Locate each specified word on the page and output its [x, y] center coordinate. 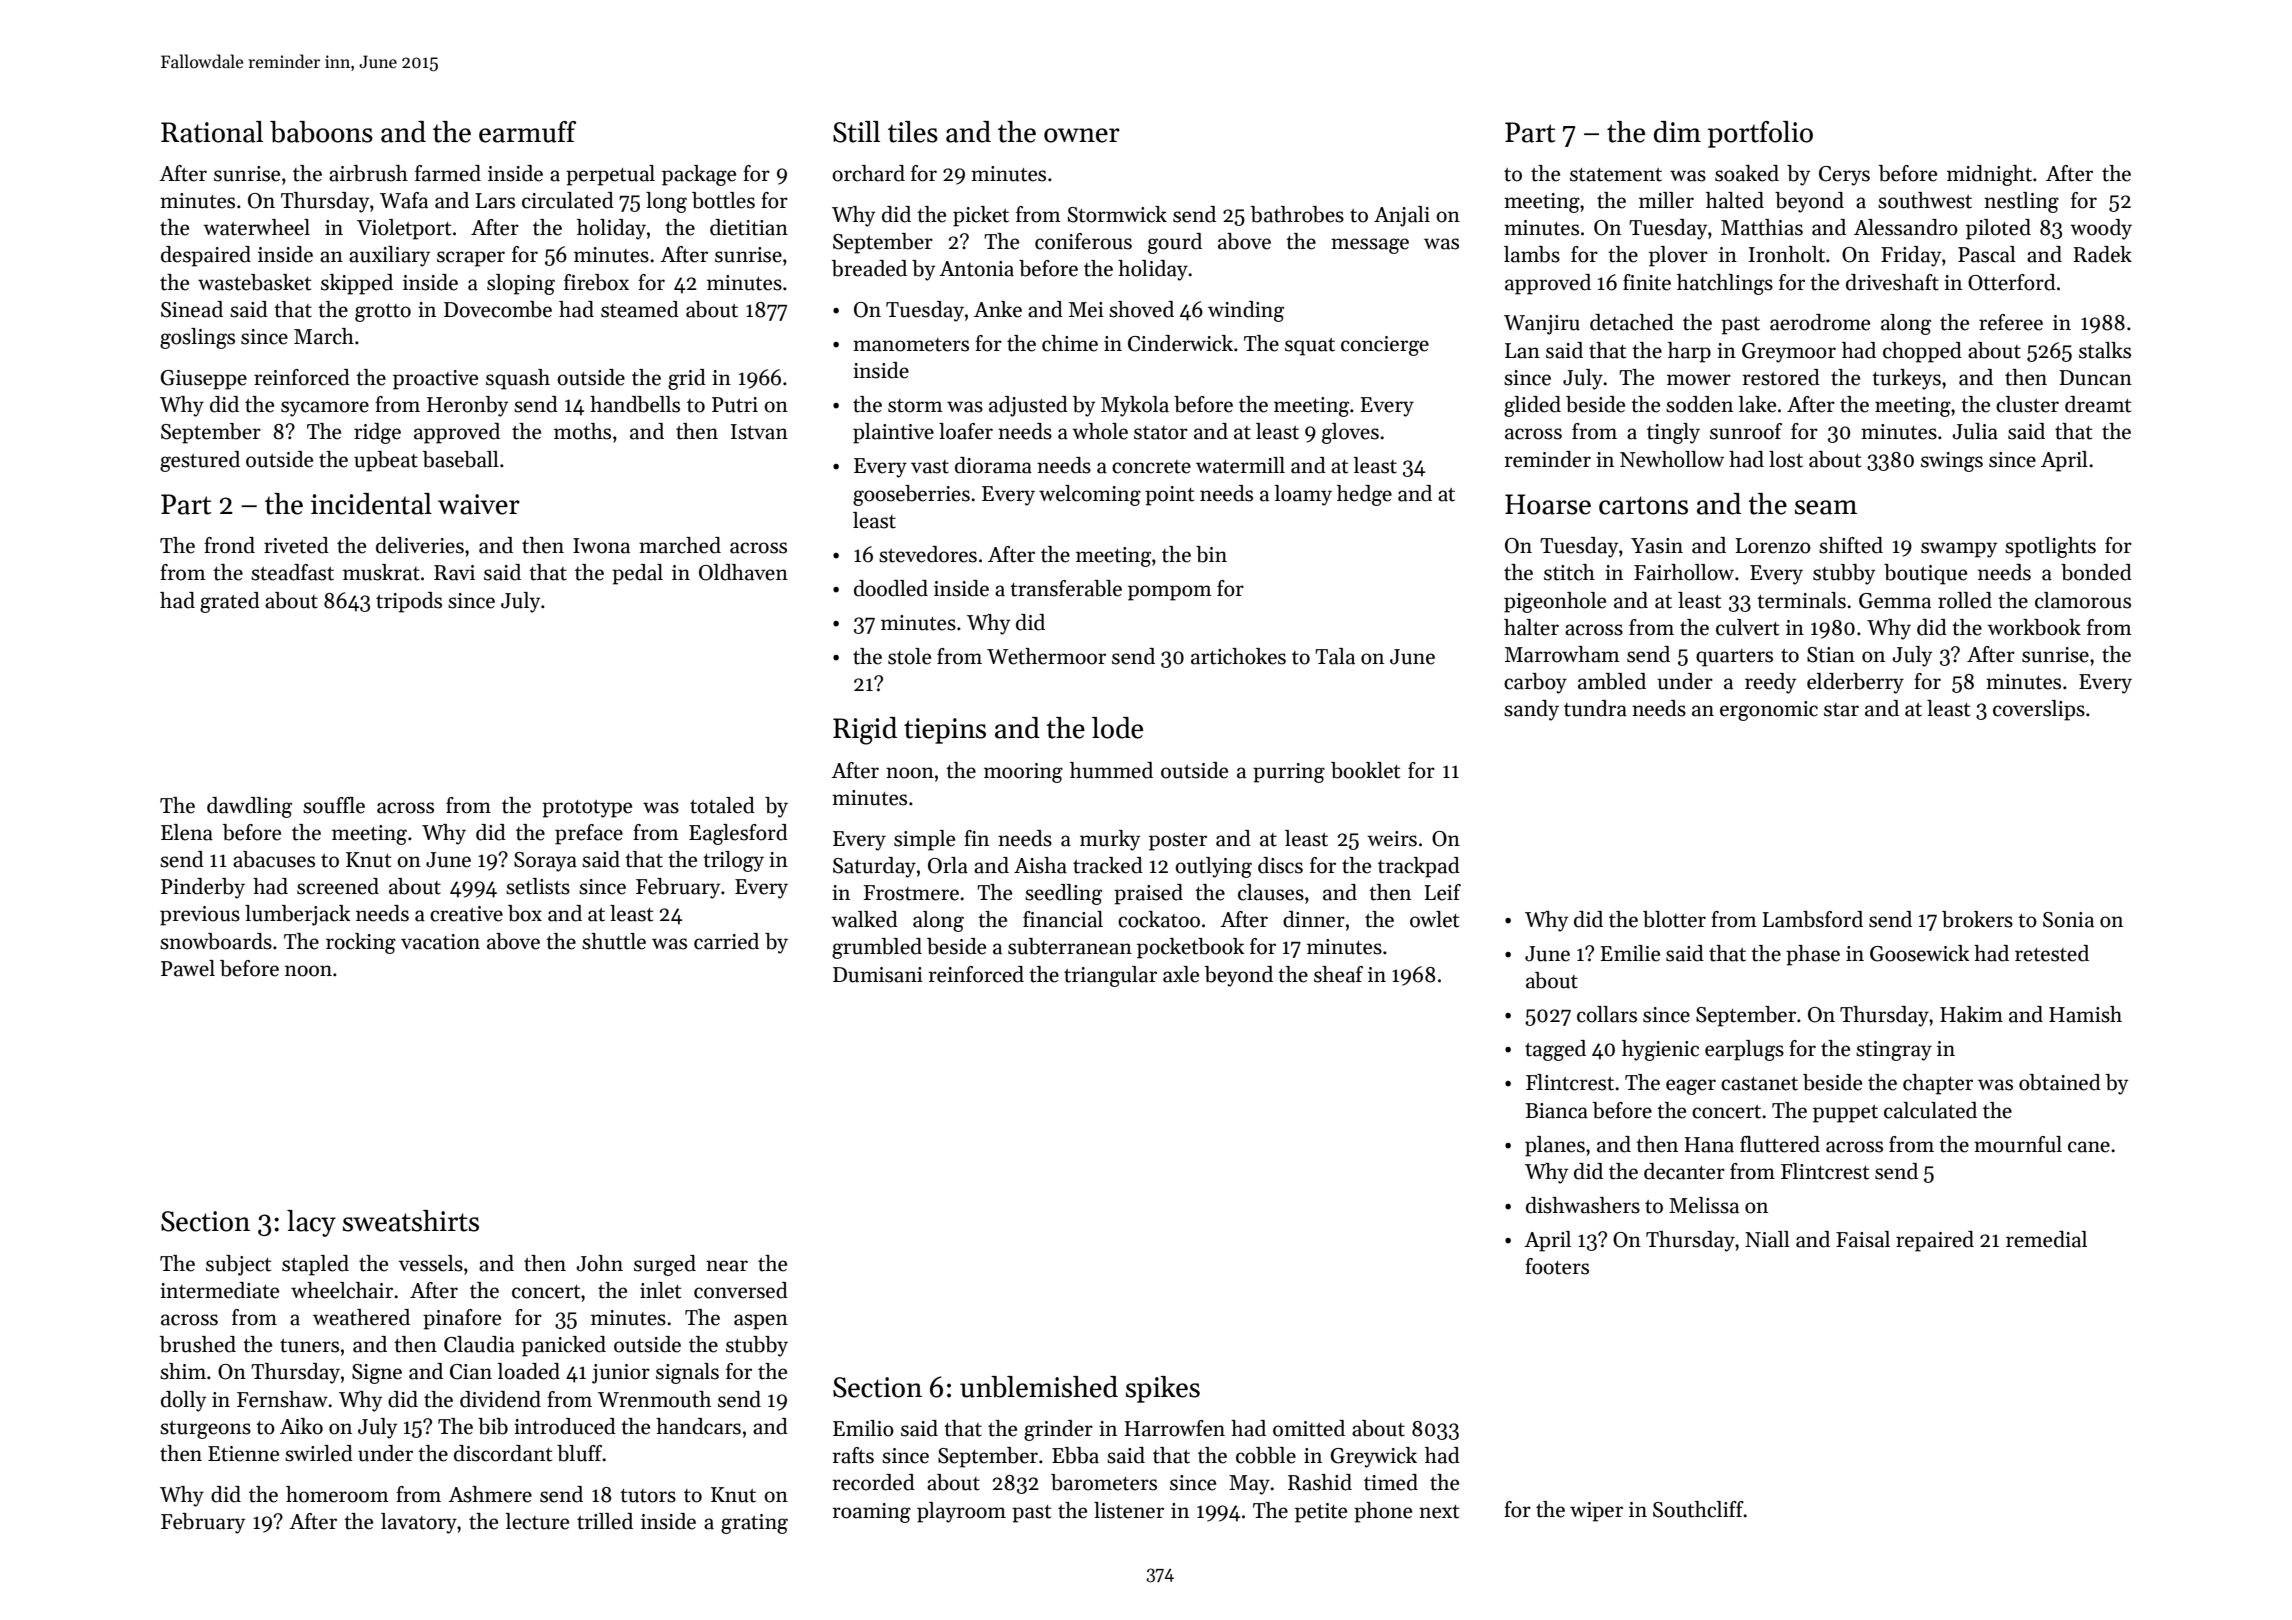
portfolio [1760, 134]
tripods [409, 602]
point [1169, 496]
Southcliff [1698, 1509]
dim [1677, 132]
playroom [961, 1512]
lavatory [419, 1523]
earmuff [527, 132]
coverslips [2039, 710]
